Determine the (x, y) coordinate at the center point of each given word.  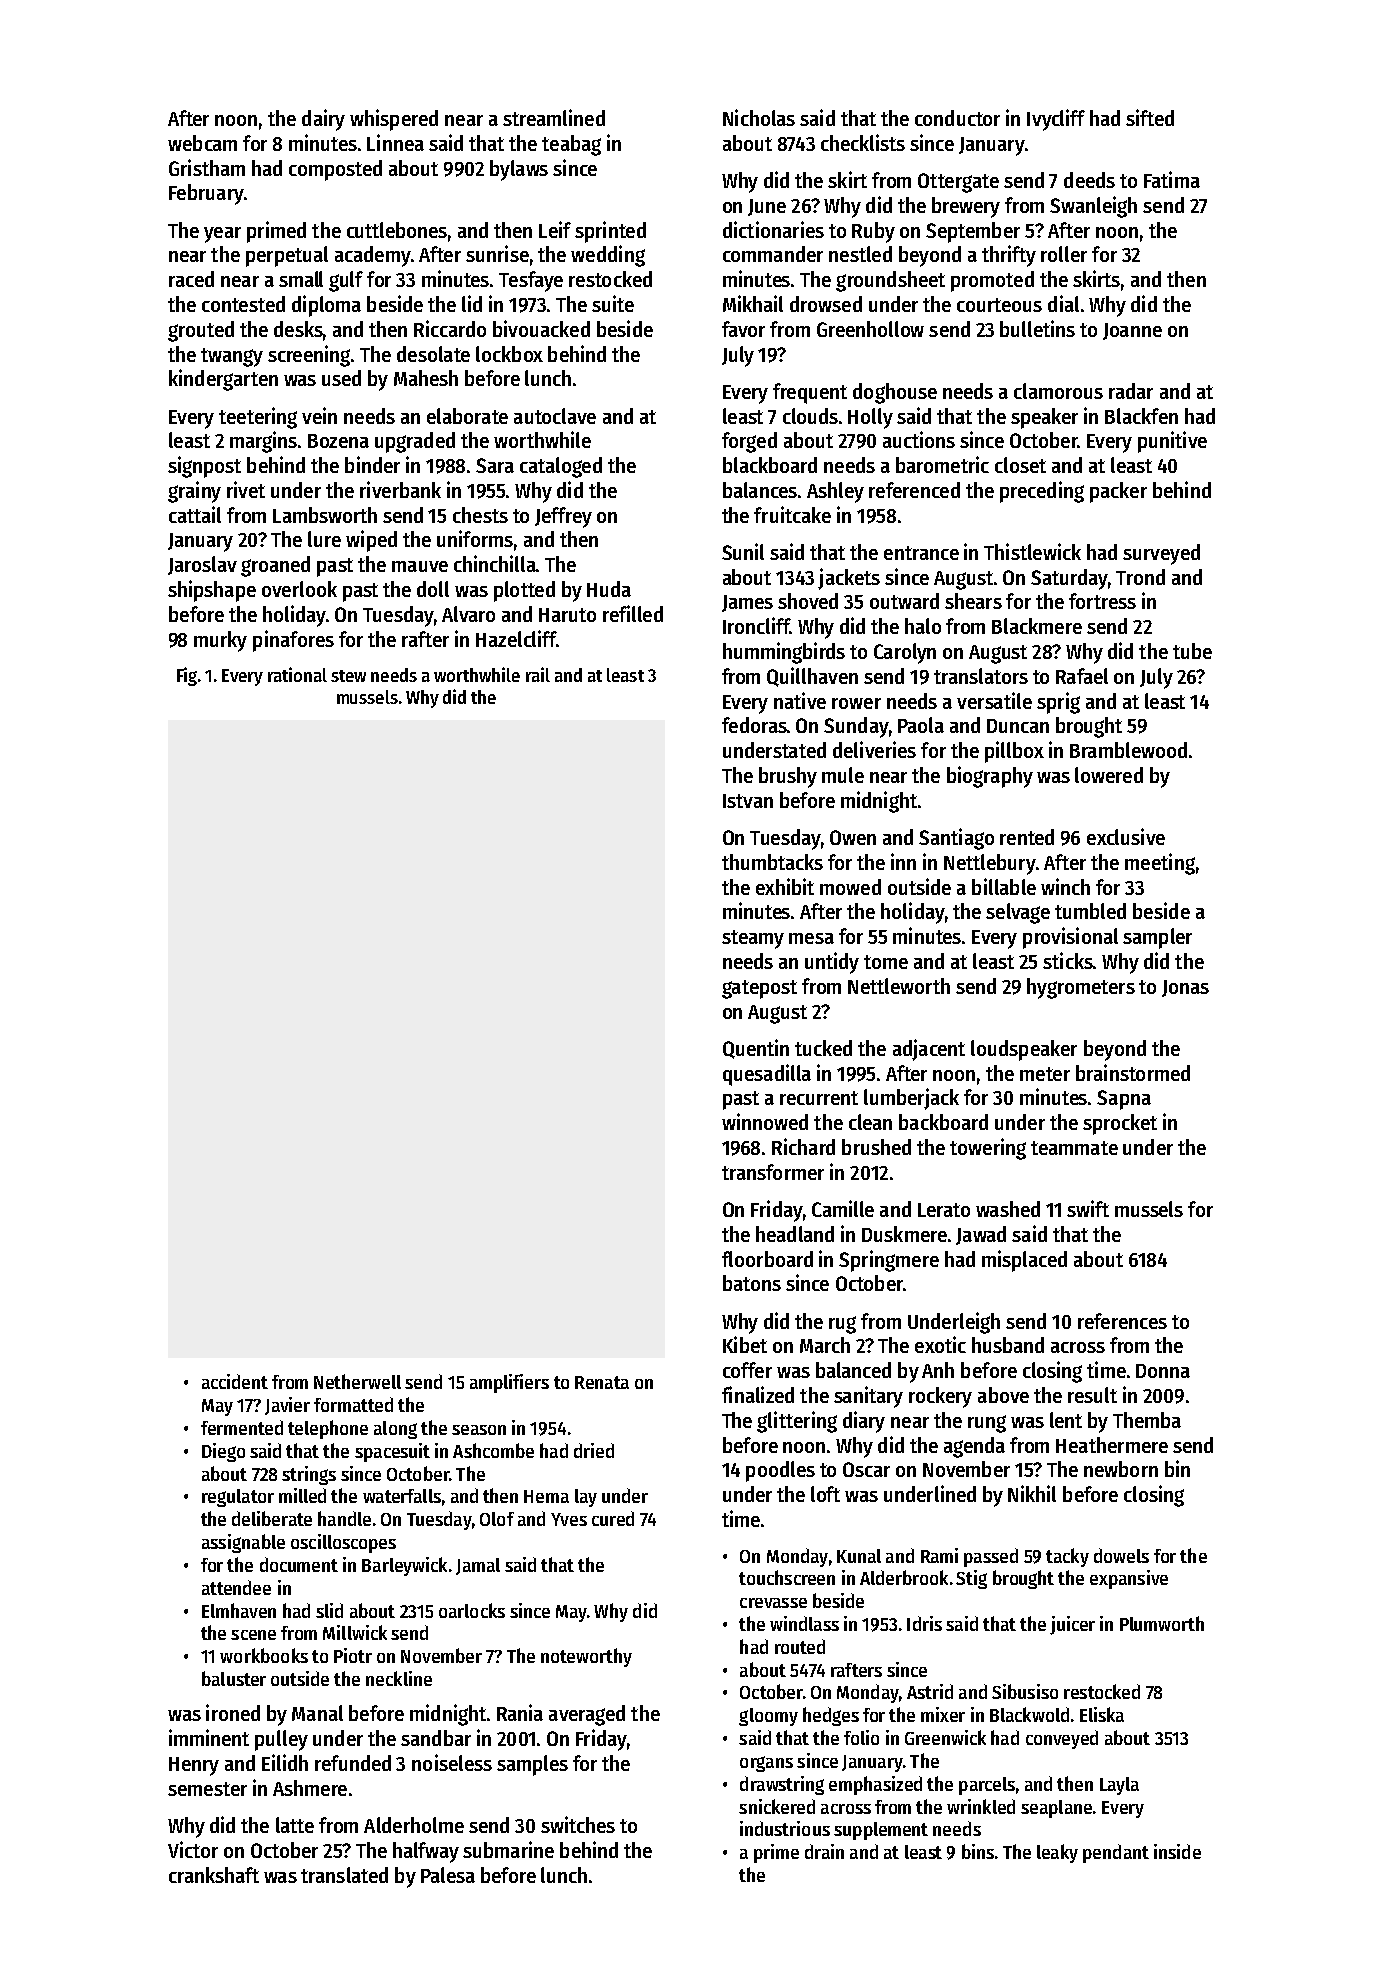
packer (1118, 492)
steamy (753, 939)
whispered (394, 120)
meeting (1160, 864)
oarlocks (472, 1610)
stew (348, 676)
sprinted (610, 232)
